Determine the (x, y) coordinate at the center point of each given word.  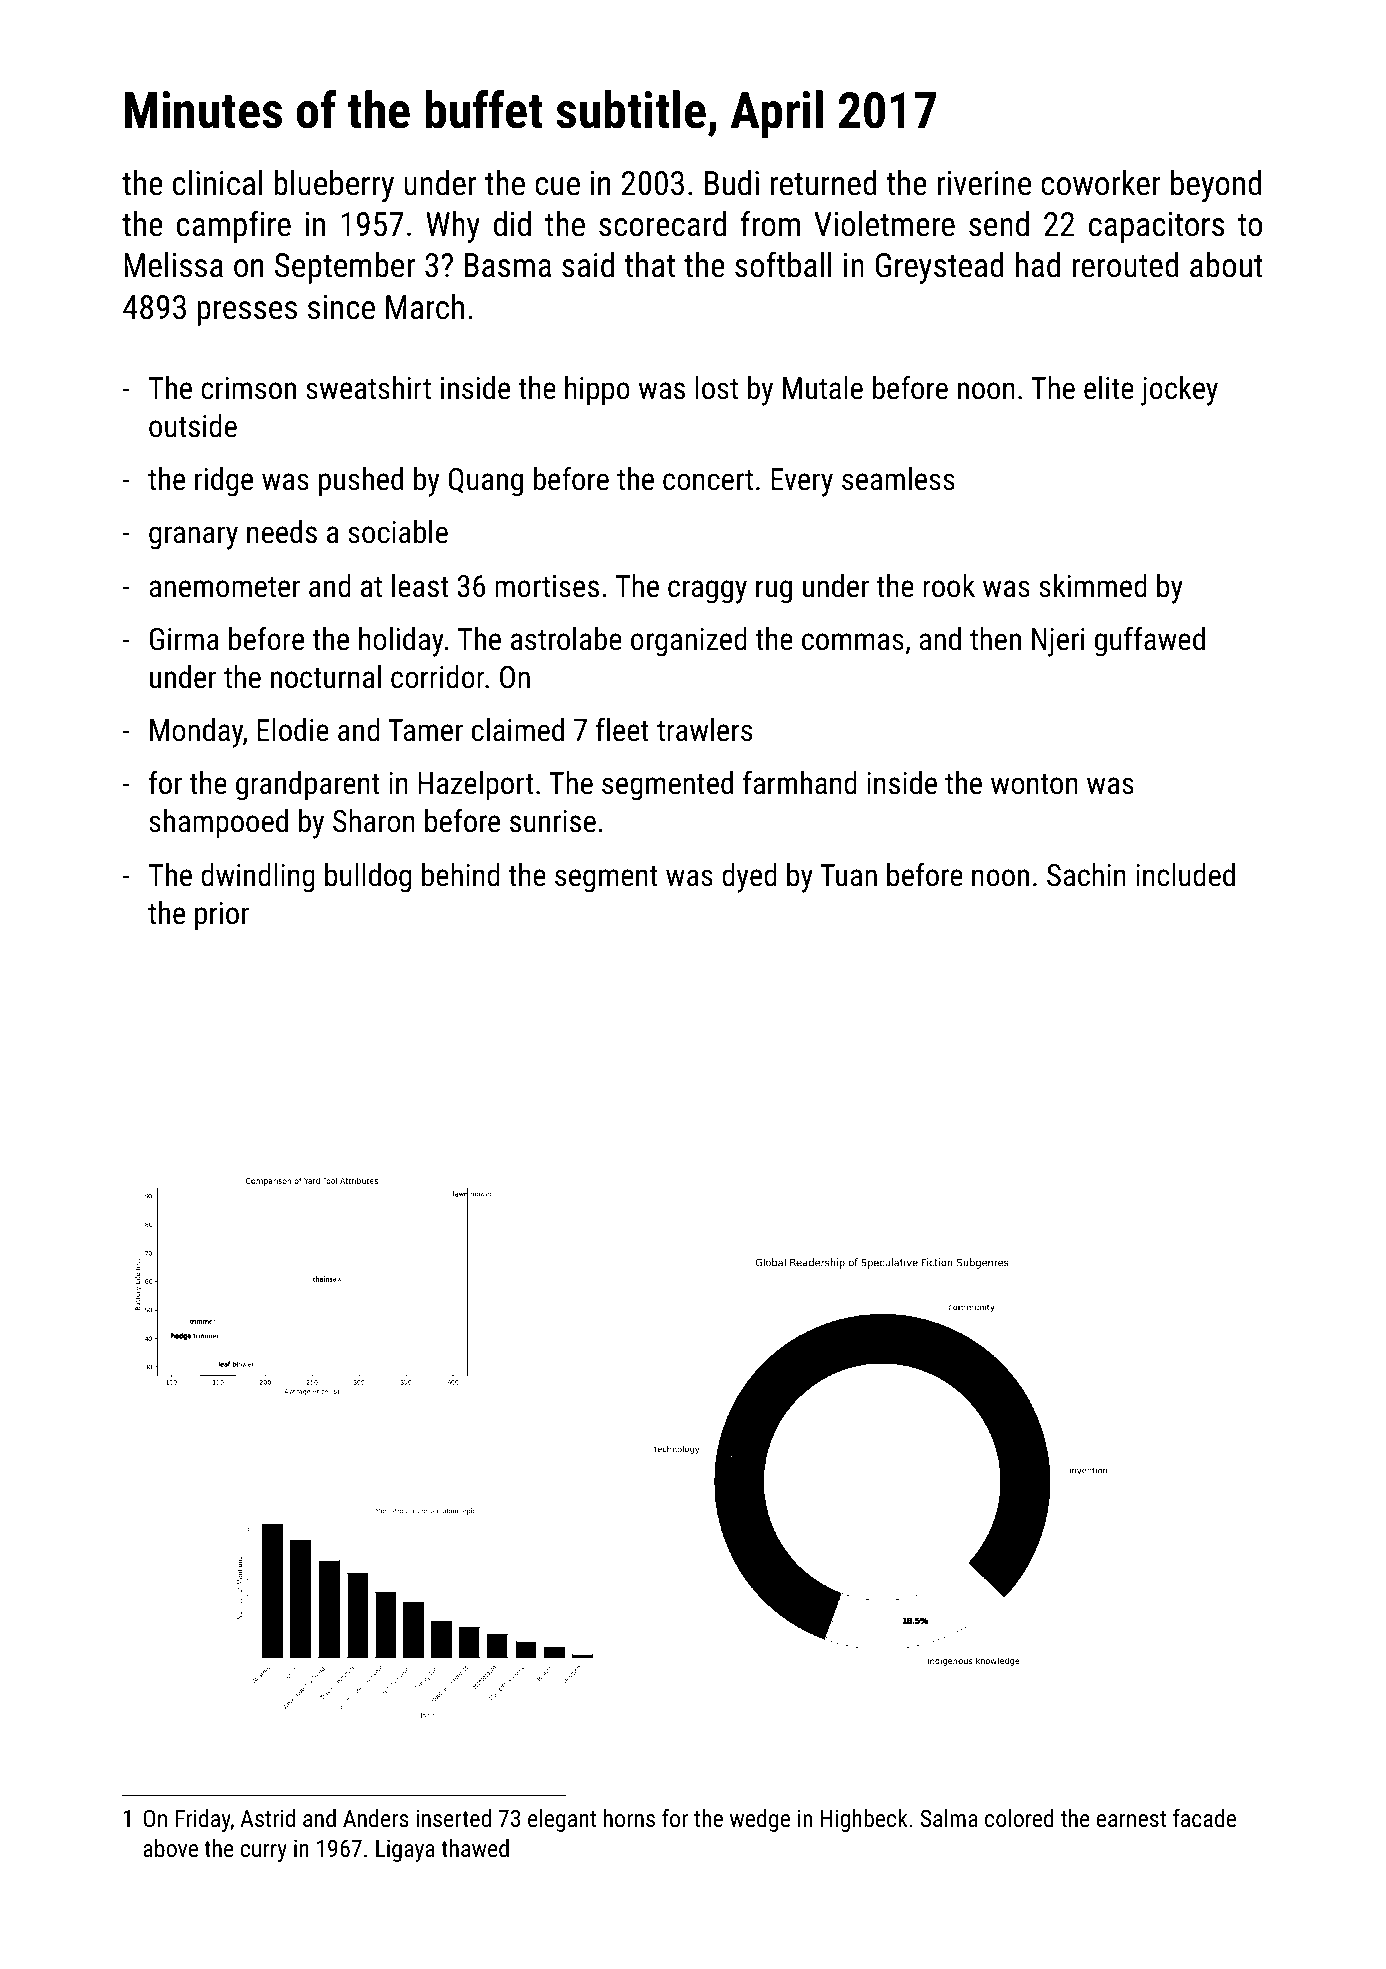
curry (264, 1853)
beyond (1216, 186)
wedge (760, 1820)
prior (222, 916)
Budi (732, 183)
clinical (218, 183)
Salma (949, 1818)
